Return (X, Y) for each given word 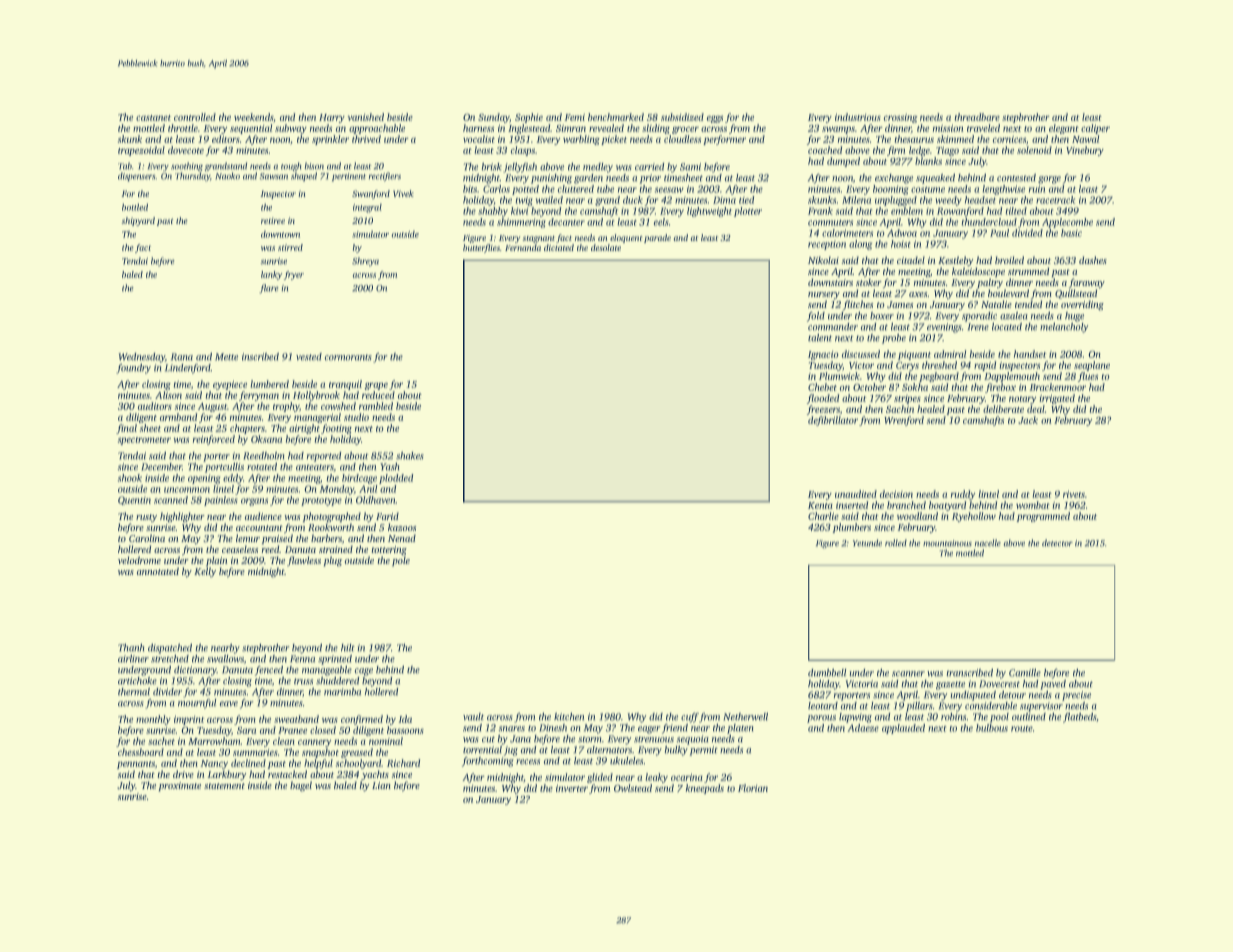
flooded (823, 399)
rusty (146, 518)
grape (376, 386)
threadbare (977, 117)
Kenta (820, 505)
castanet (153, 118)
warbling (581, 140)
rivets (1074, 494)
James (900, 304)
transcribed (970, 672)
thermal (134, 691)
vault (473, 716)
